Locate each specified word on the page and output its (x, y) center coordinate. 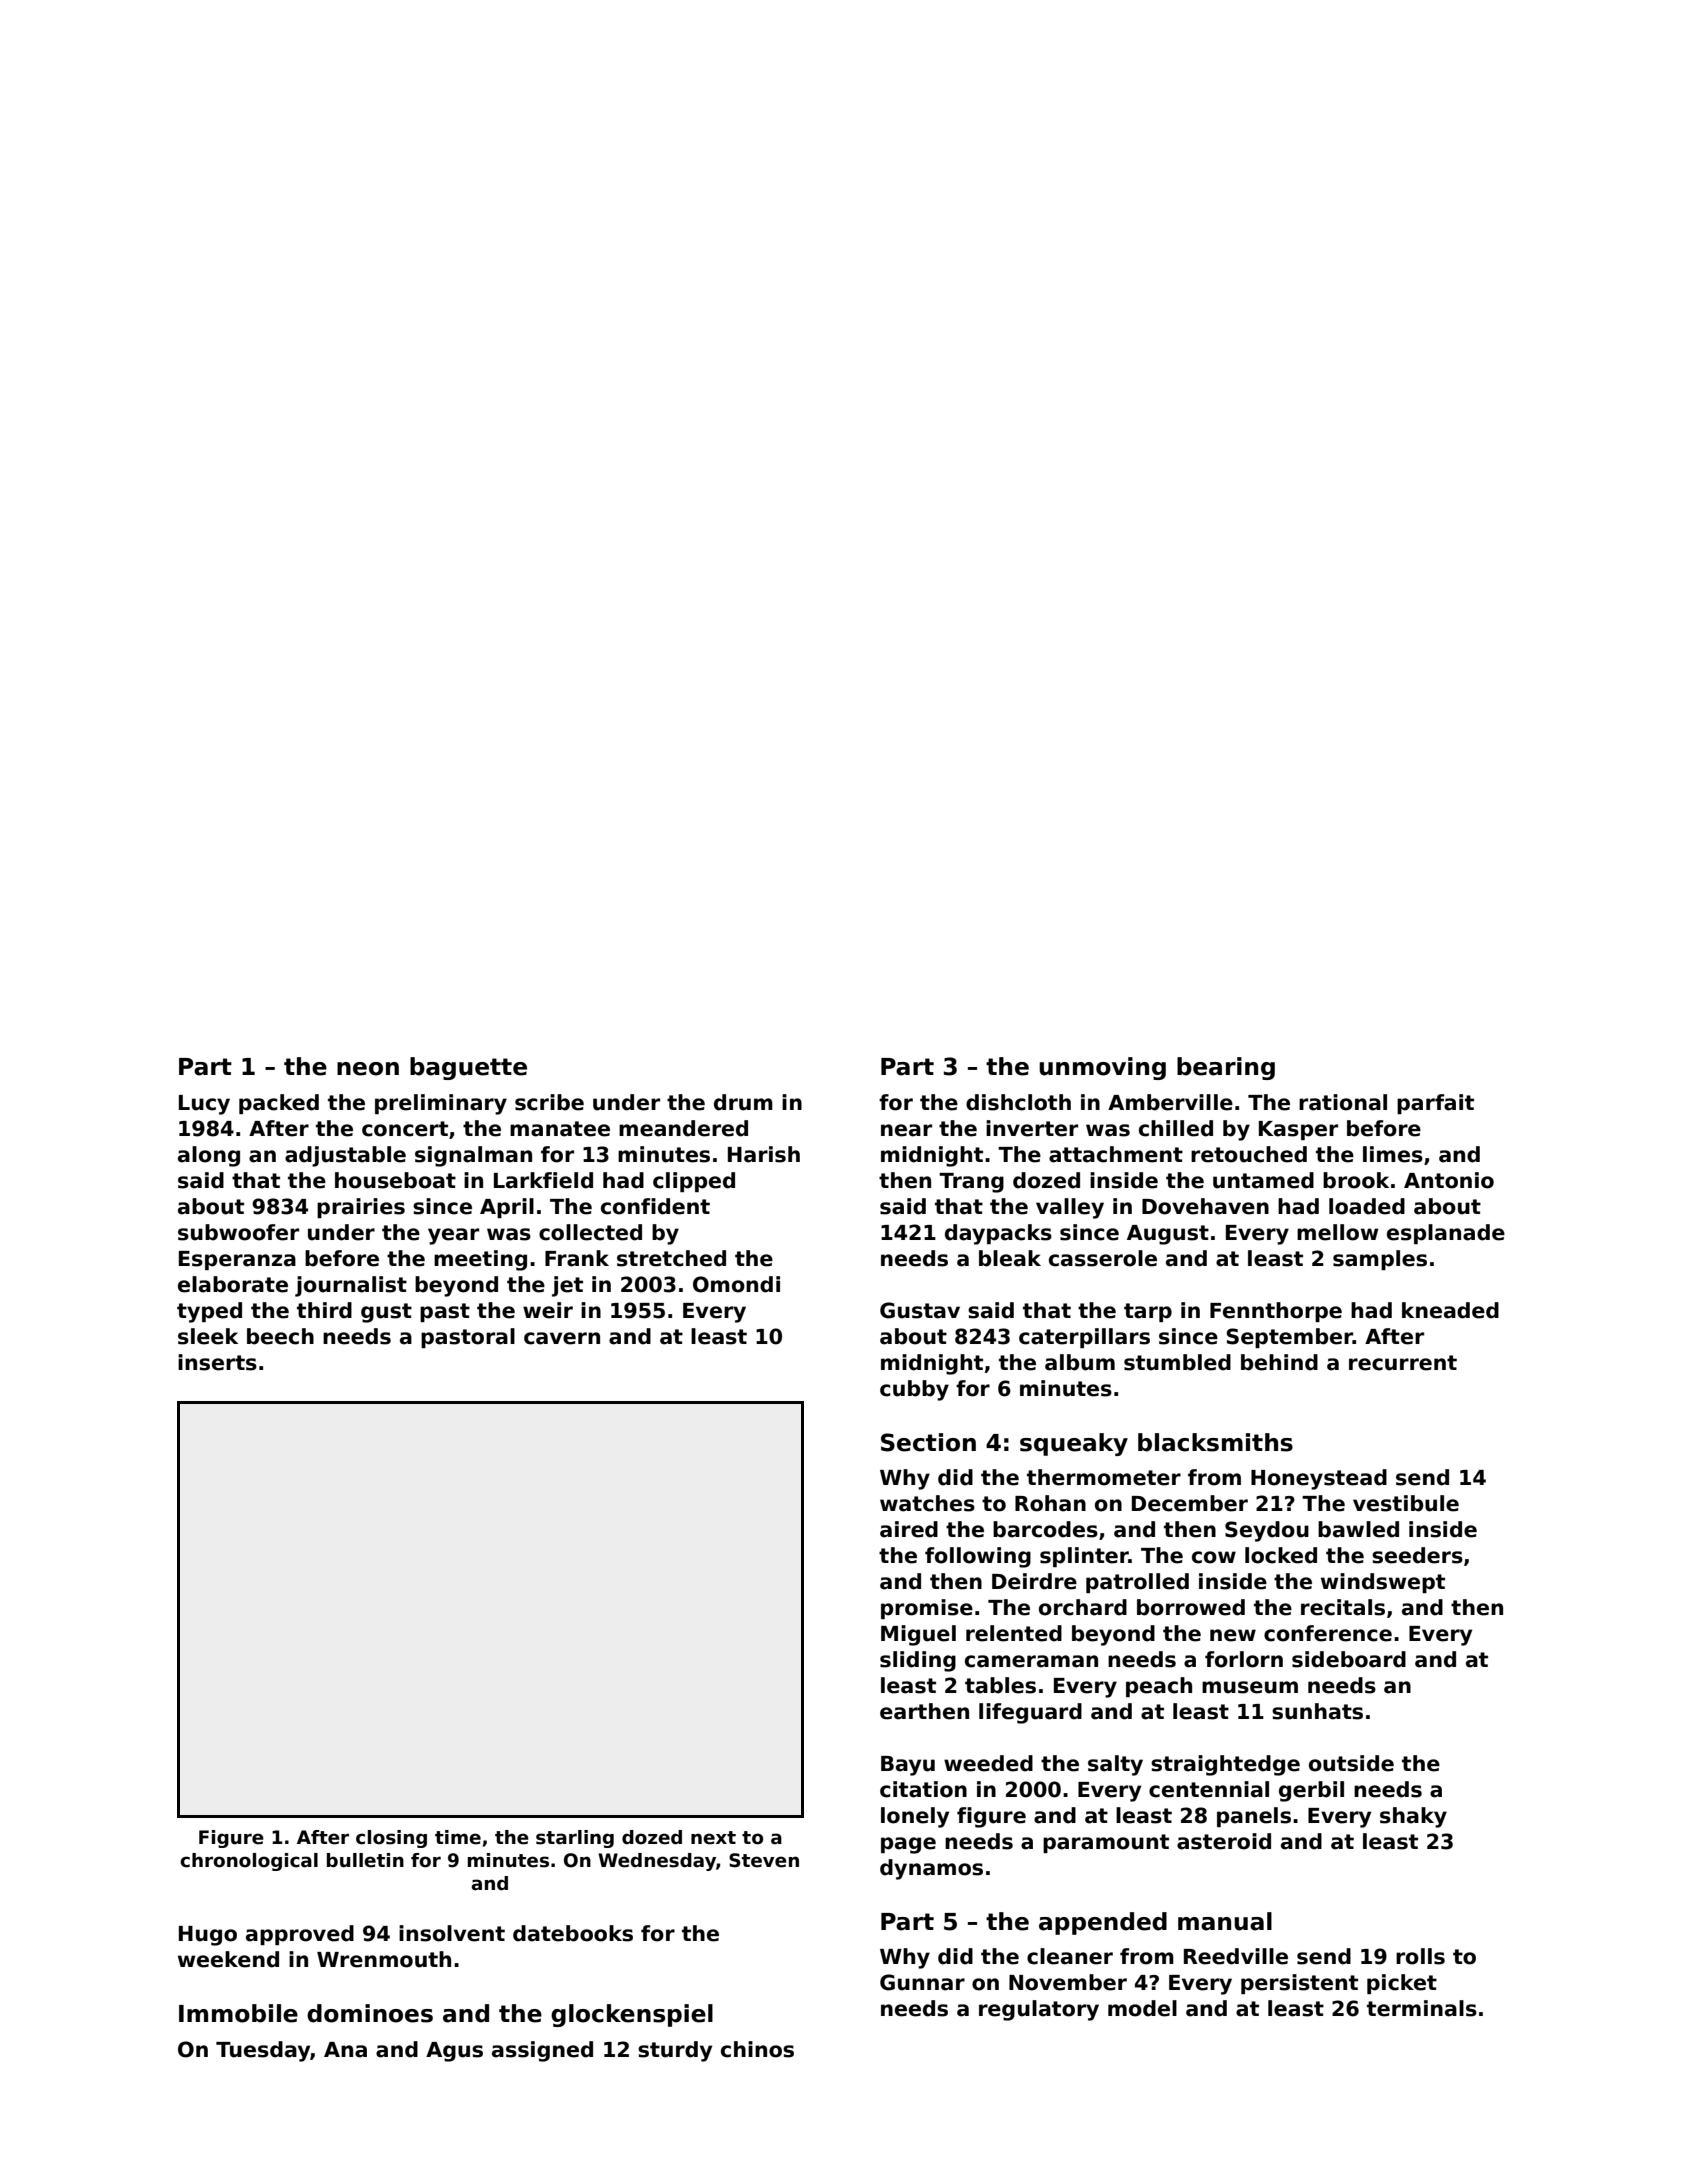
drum (743, 1102)
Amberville (1170, 1102)
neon (368, 1069)
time (458, 1837)
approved (300, 1935)
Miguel (918, 1635)
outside (1351, 1763)
